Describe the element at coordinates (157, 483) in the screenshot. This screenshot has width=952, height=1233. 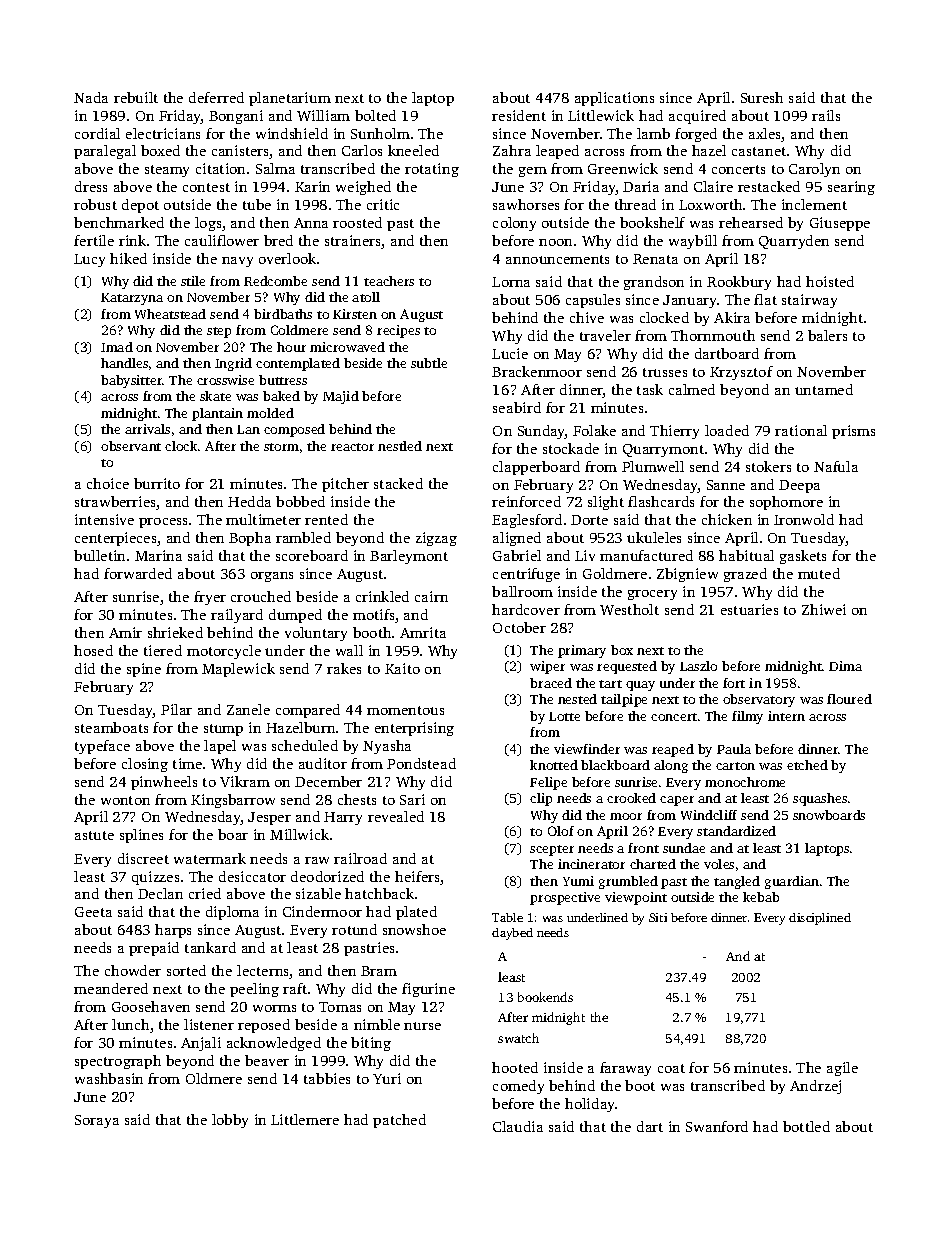
I see `burrito` at that location.
